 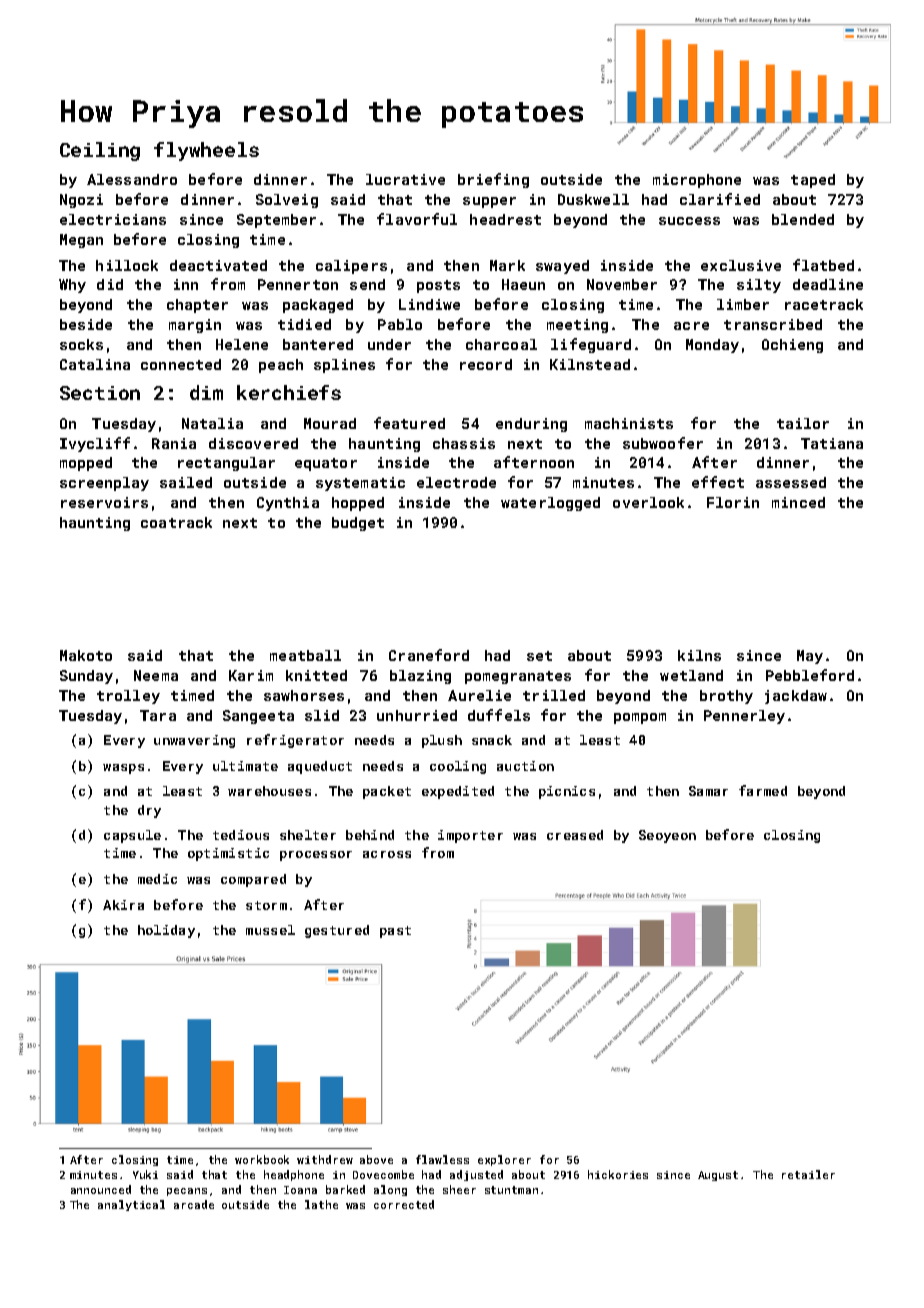 What do you see at coordinates (360, 484) in the document?
I see `systematic` at bounding box center [360, 484].
